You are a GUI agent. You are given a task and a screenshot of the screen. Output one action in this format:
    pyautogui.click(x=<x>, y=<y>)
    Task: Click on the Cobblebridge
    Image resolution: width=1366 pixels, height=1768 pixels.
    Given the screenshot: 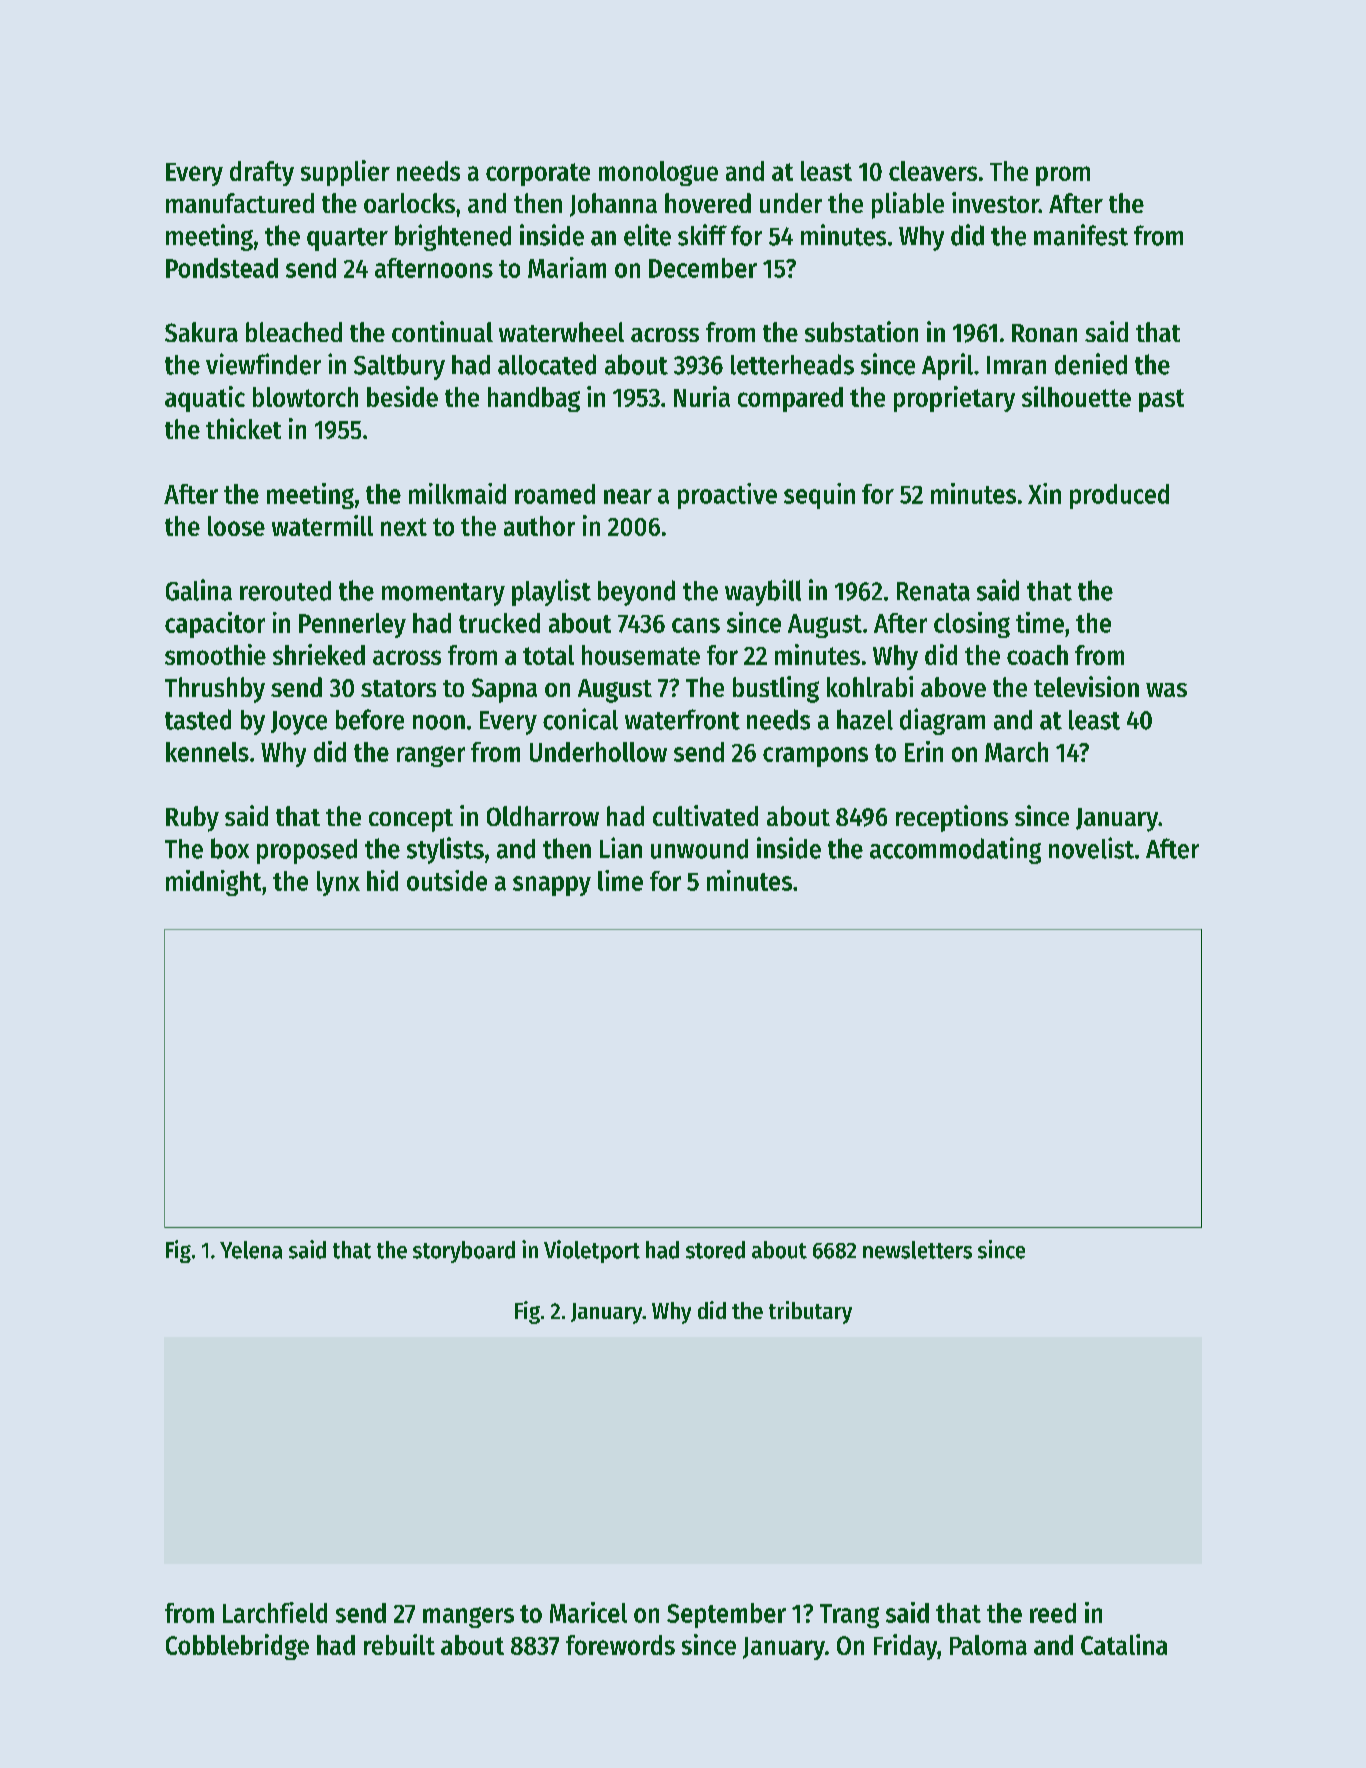 What is the action you would take?
    pyautogui.click(x=237, y=1647)
